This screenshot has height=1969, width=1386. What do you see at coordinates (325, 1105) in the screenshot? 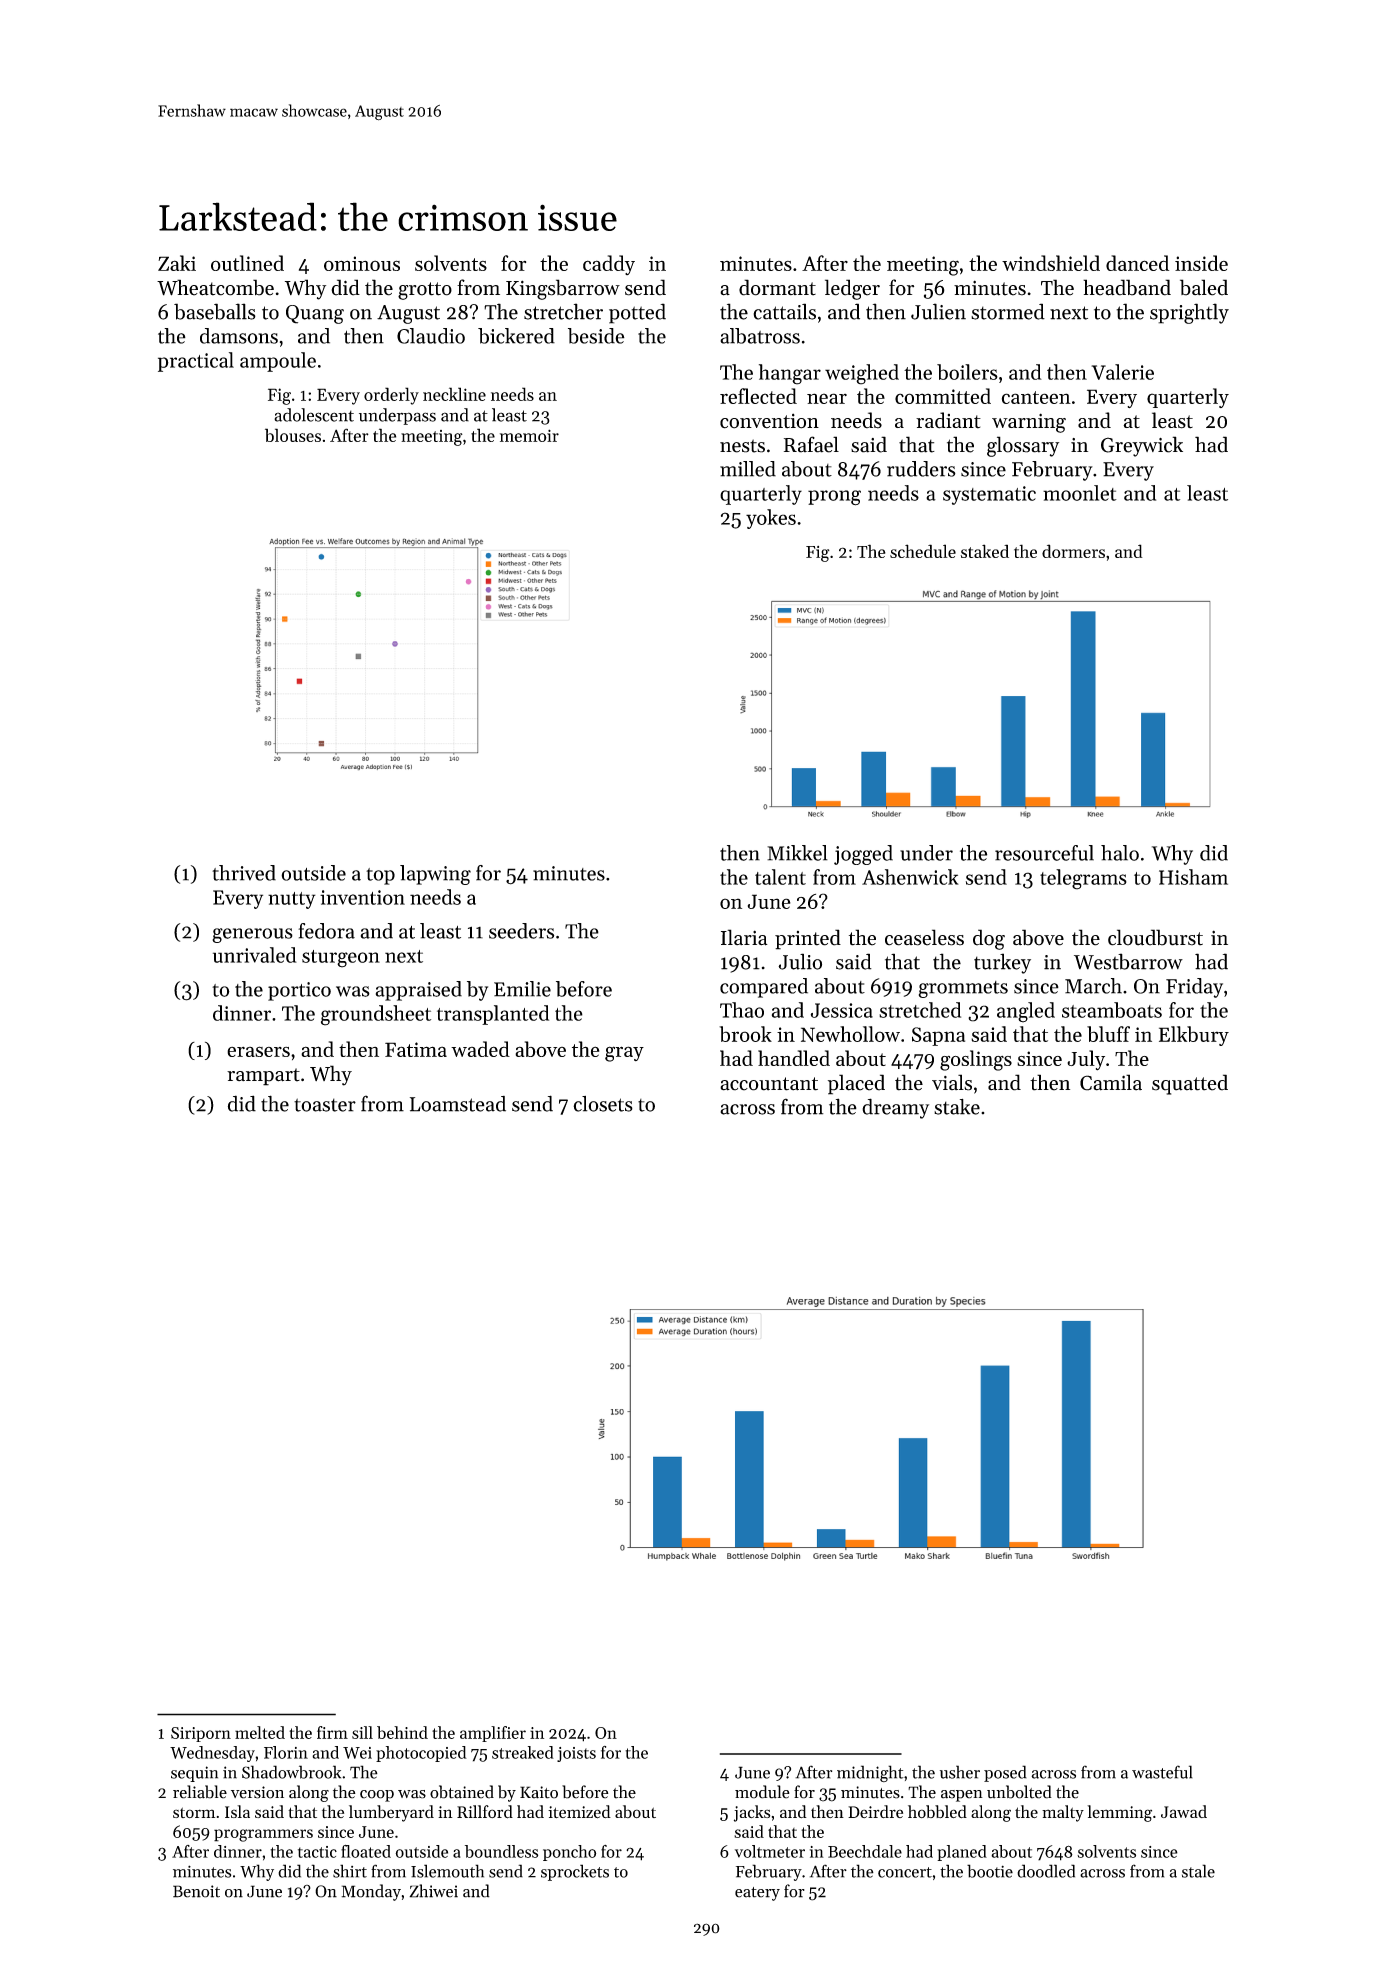
I see `toaster` at bounding box center [325, 1105].
